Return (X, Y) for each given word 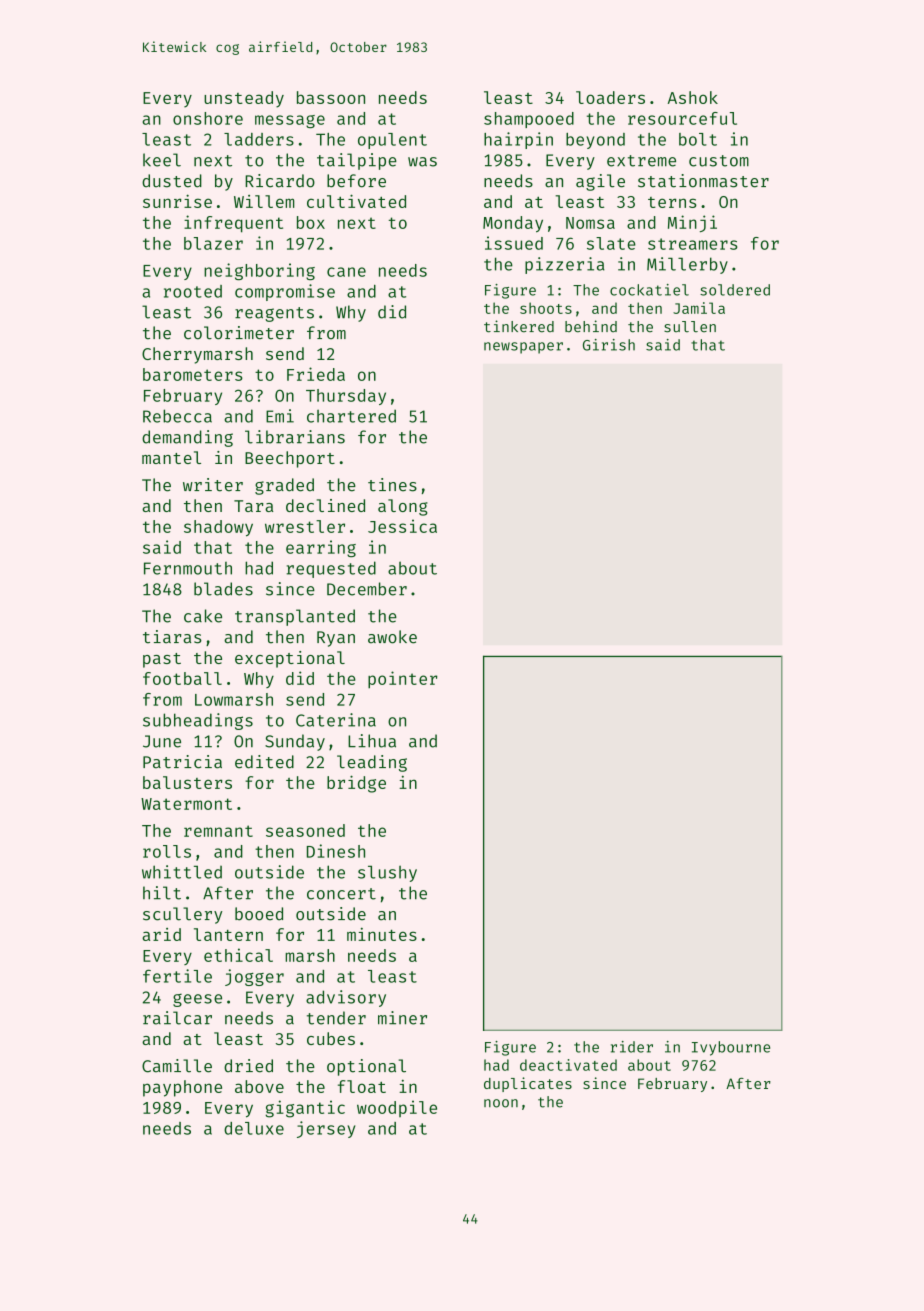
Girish (609, 345)
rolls (167, 851)
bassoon (331, 97)
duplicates (528, 1084)
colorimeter (239, 333)
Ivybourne (731, 1048)
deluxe (254, 1128)
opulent (392, 141)
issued (514, 243)
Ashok (693, 97)
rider (632, 1047)
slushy (387, 873)
